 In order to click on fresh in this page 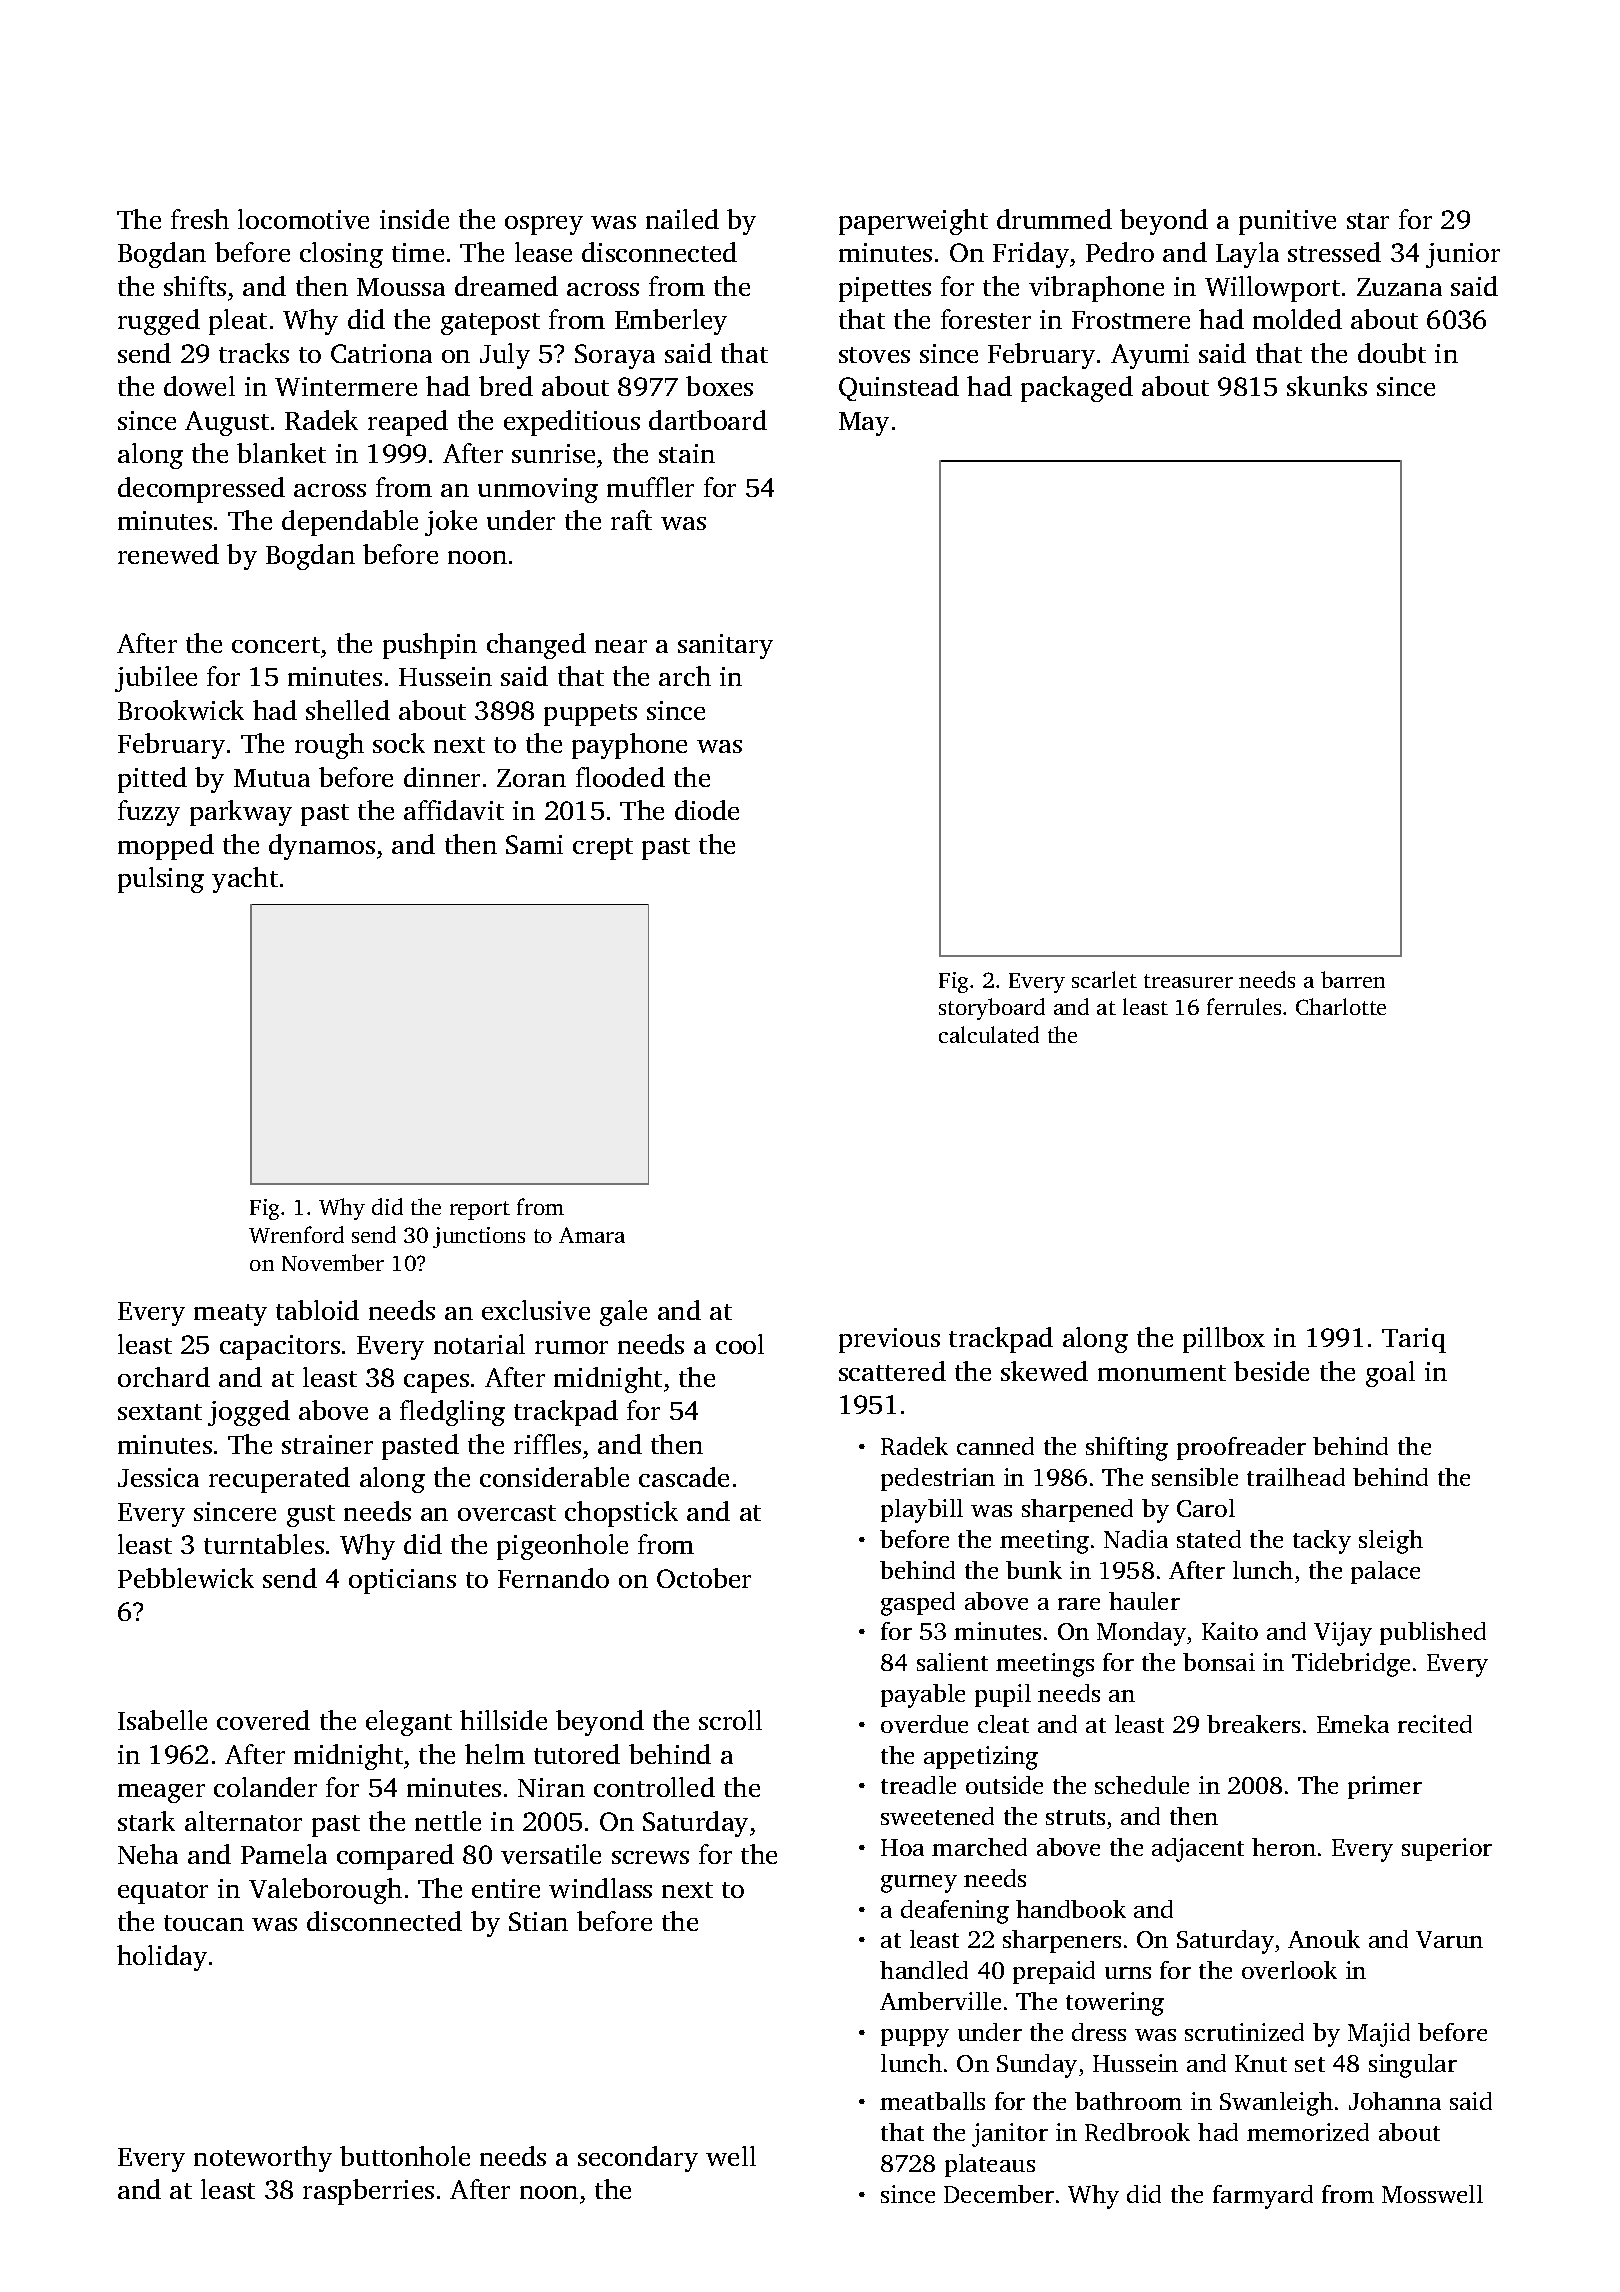, I will do `click(200, 219)`.
